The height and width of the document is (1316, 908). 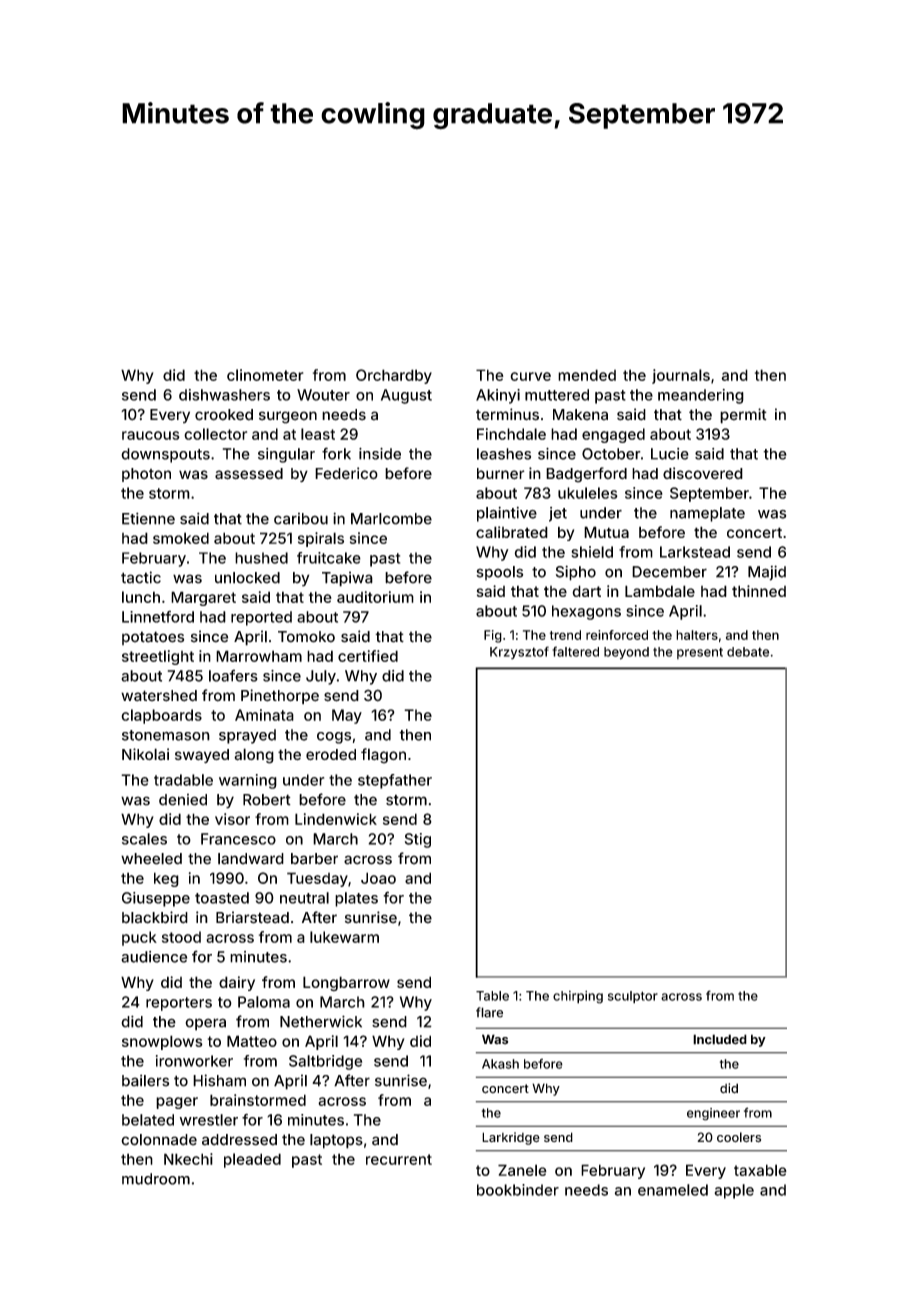 I want to click on Orchardby, so click(x=394, y=376).
